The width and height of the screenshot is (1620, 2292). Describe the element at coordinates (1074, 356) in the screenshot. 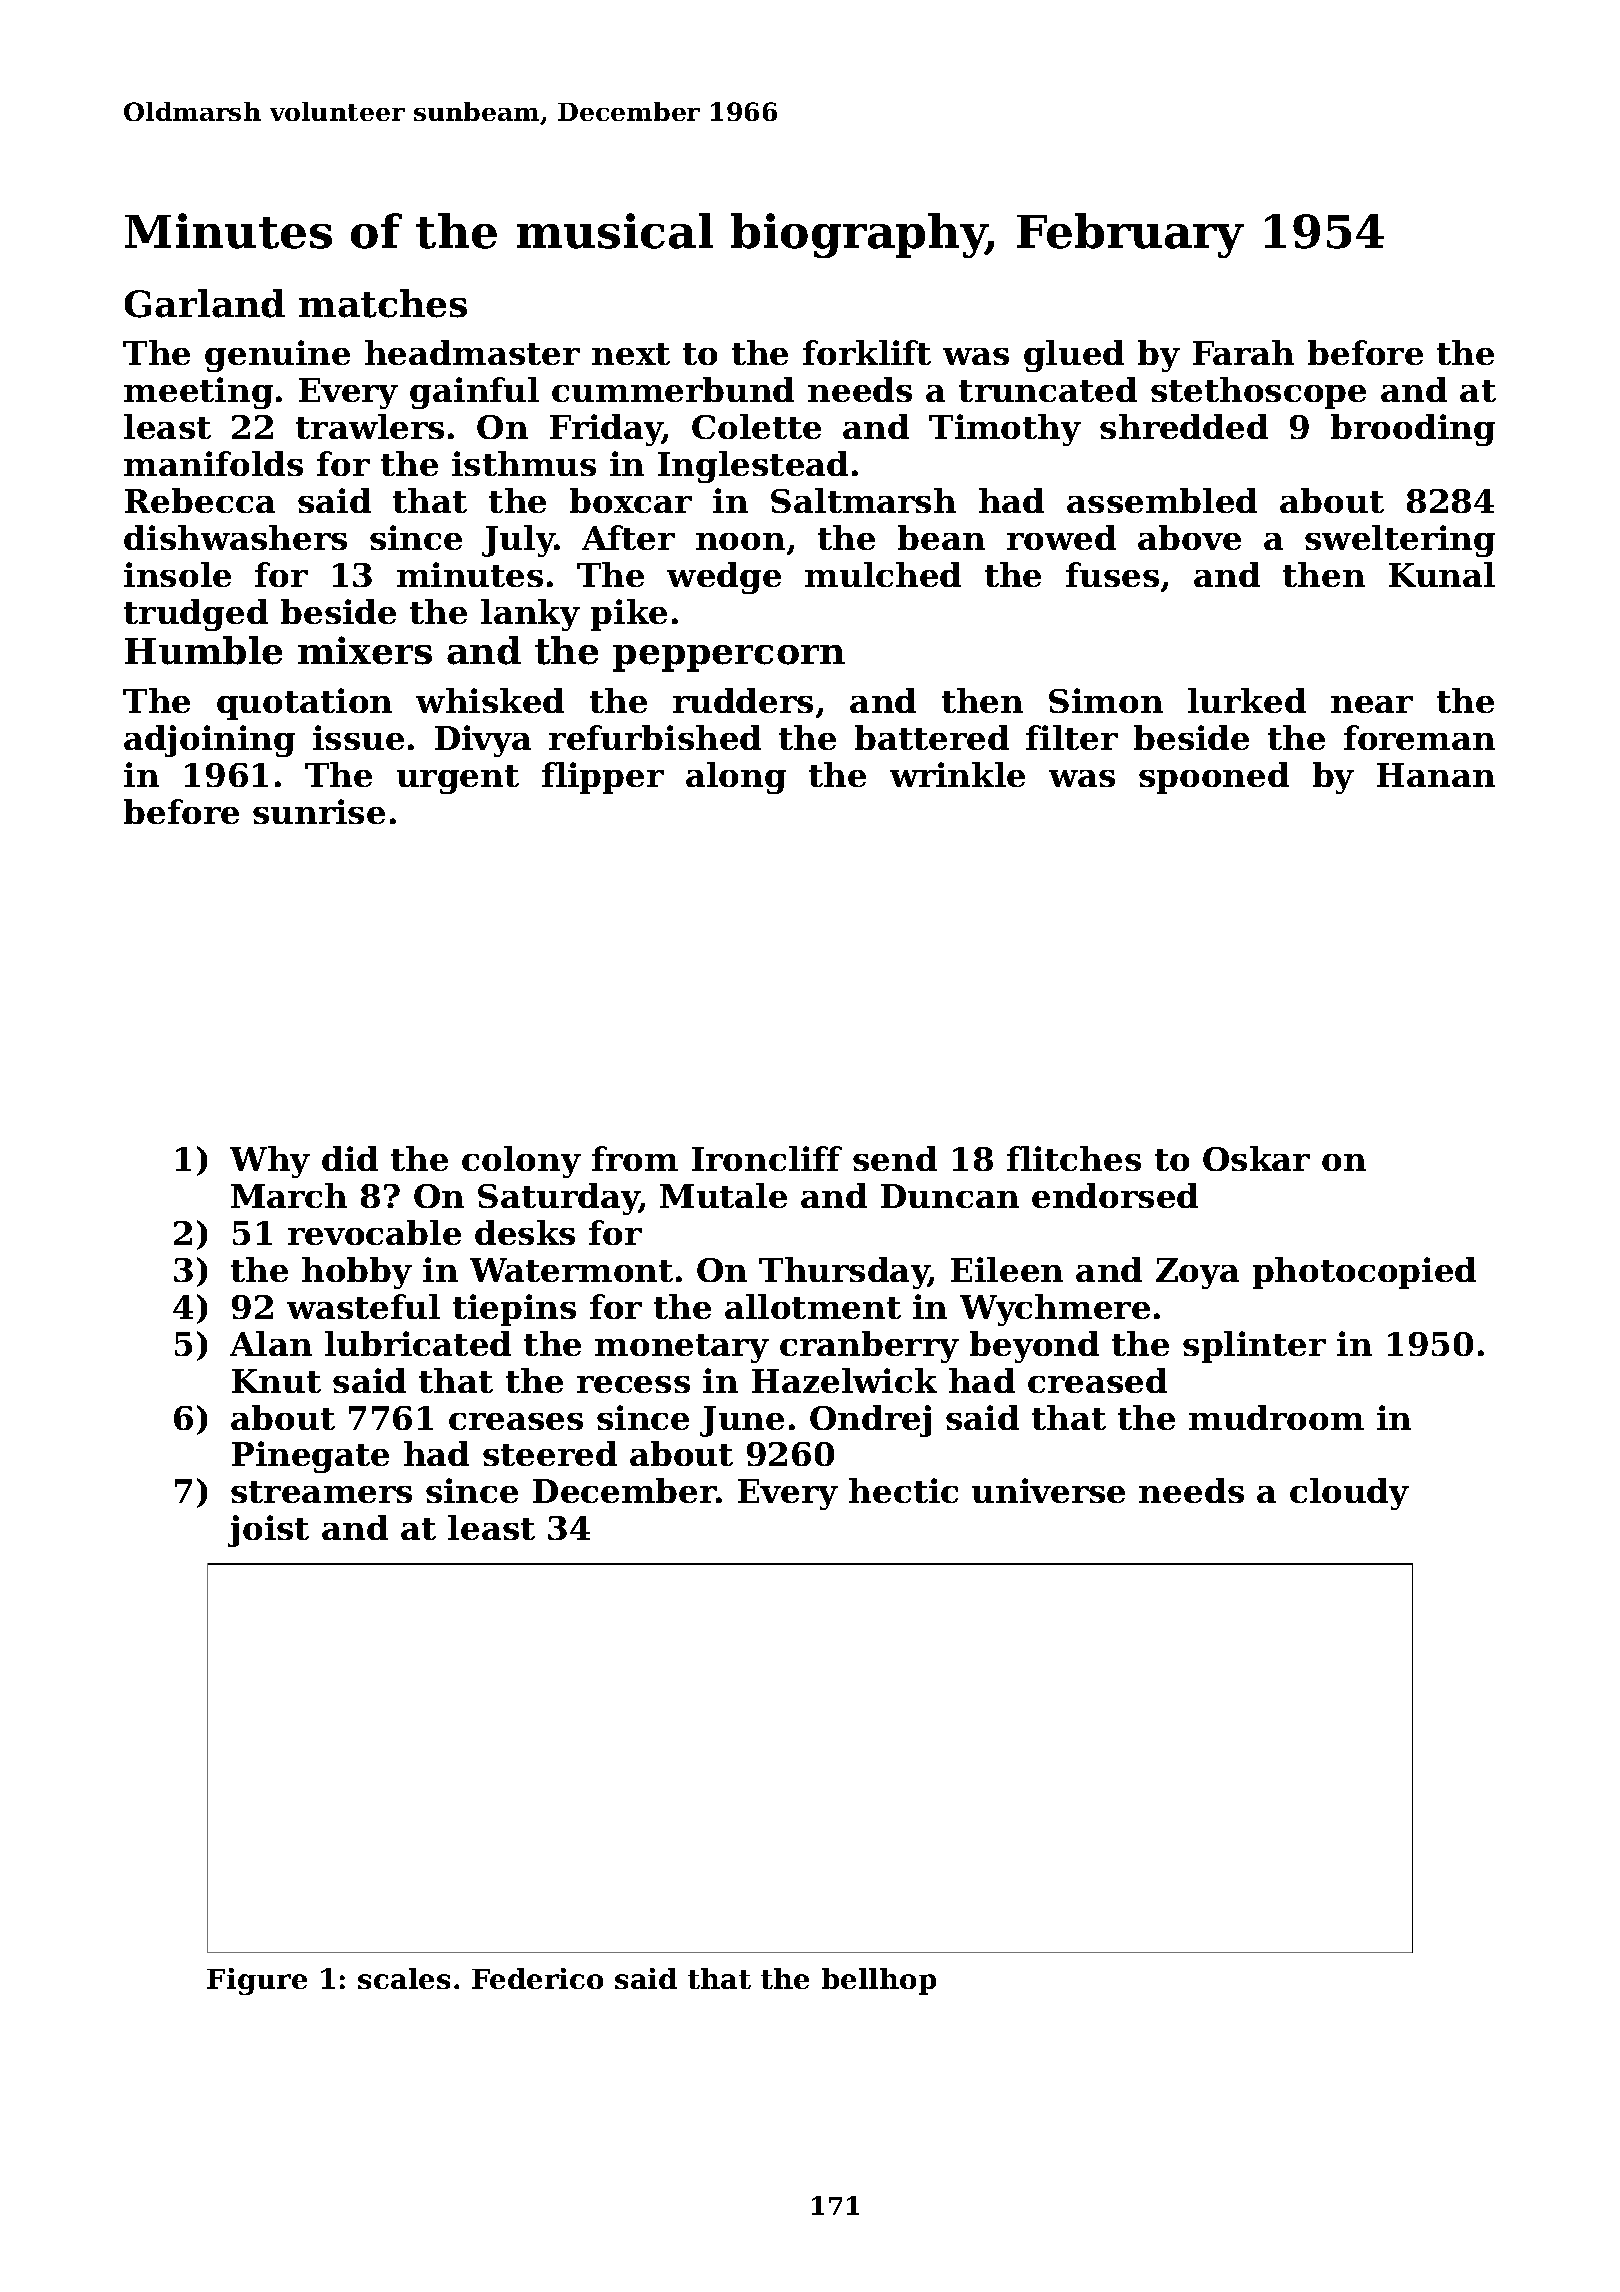

I see `glued` at that location.
